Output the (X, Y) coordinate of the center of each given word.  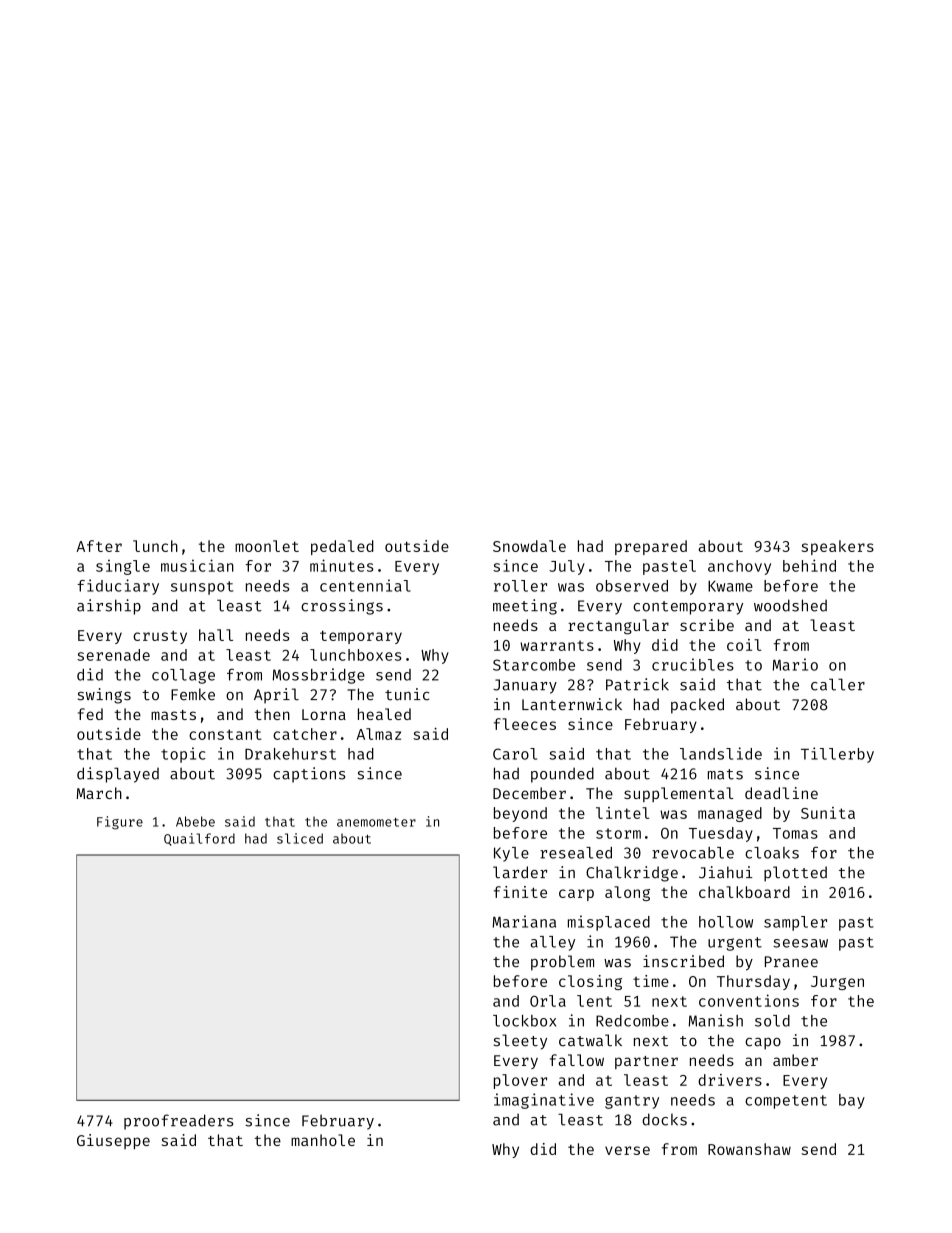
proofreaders (178, 1122)
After (99, 546)
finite (520, 892)
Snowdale (529, 546)
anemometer (376, 822)
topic (183, 755)
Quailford (199, 839)
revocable (693, 853)
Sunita (828, 813)
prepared (651, 547)
